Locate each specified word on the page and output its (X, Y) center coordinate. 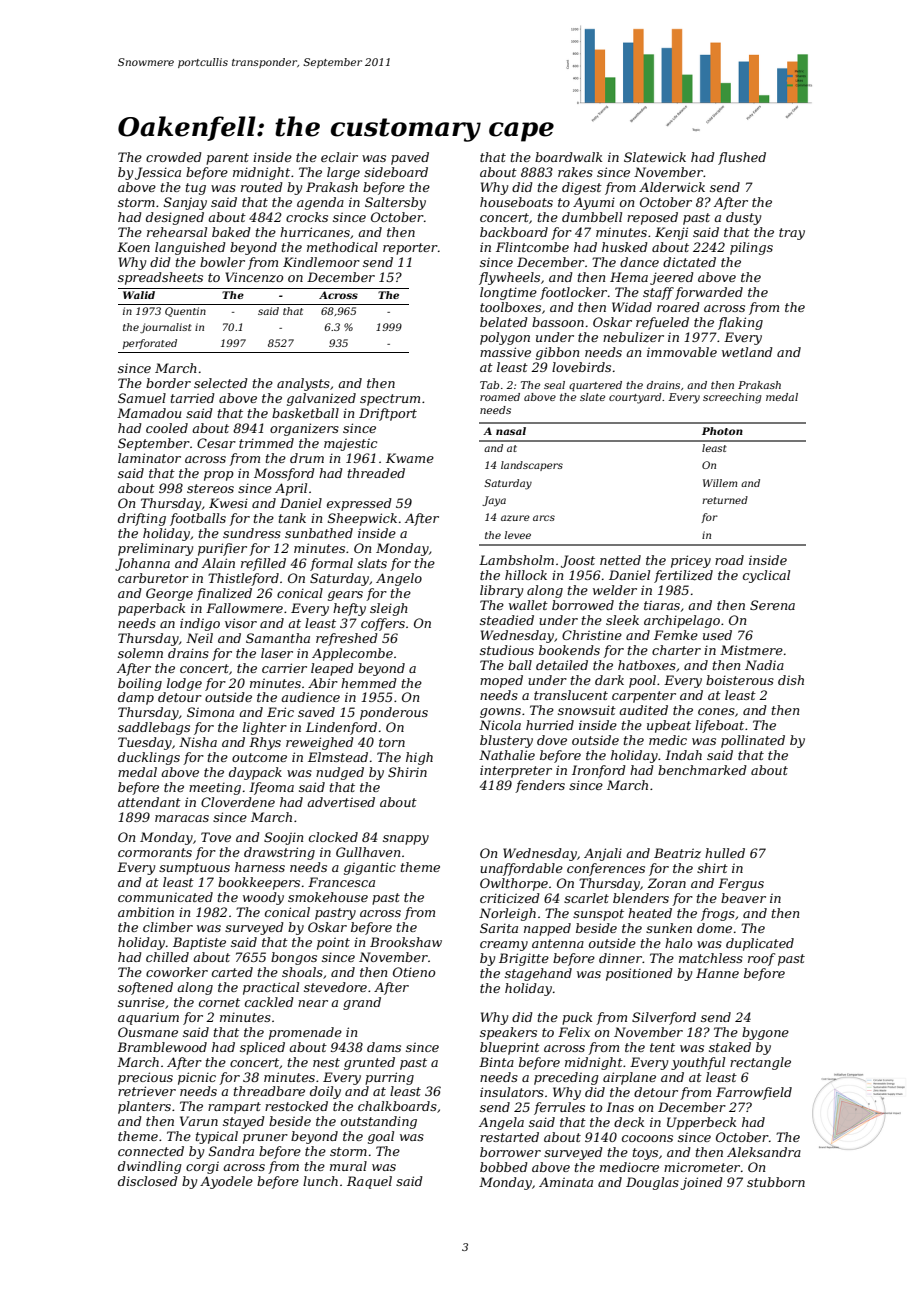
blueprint (510, 1048)
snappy (406, 840)
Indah (683, 755)
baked (231, 232)
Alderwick (672, 187)
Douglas (652, 1183)
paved (410, 158)
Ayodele (226, 1182)
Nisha (198, 742)
